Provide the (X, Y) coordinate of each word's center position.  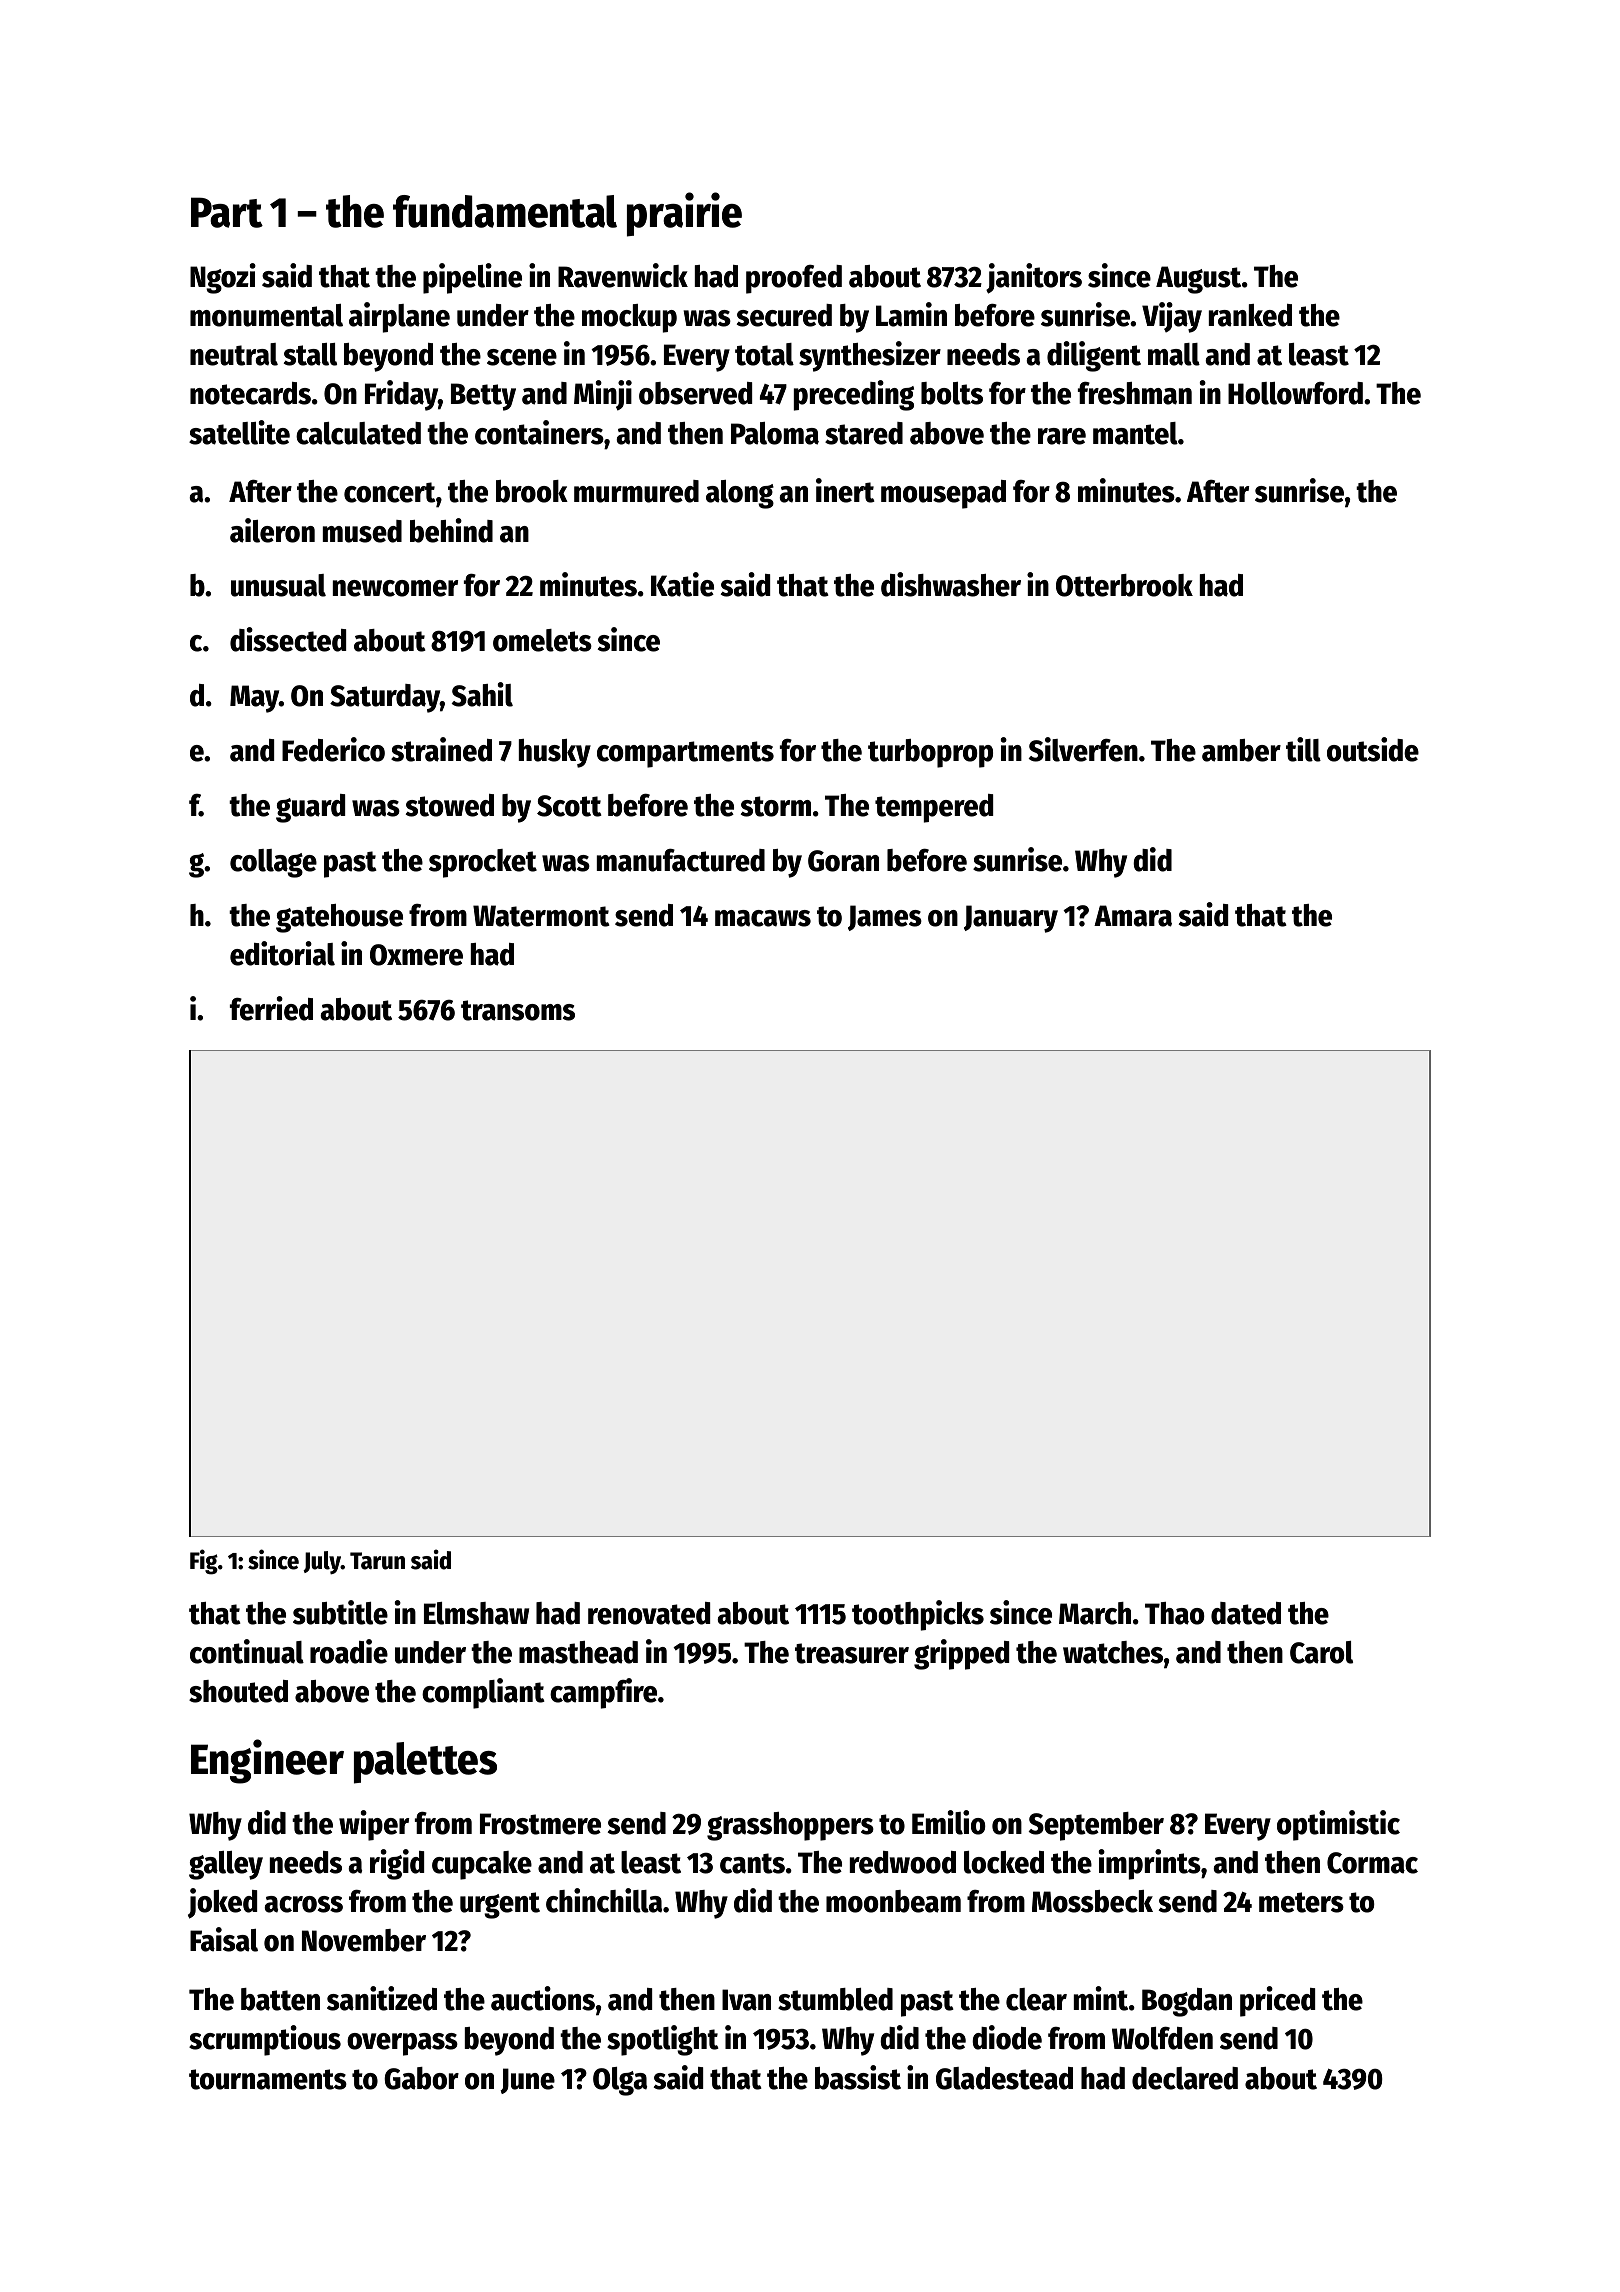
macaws (763, 918)
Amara (1133, 916)
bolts (952, 393)
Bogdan (1187, 2002)
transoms (518, 1010)
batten (280, 1999)
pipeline (472, 278)
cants (752, 1863)
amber (1241, 750)
